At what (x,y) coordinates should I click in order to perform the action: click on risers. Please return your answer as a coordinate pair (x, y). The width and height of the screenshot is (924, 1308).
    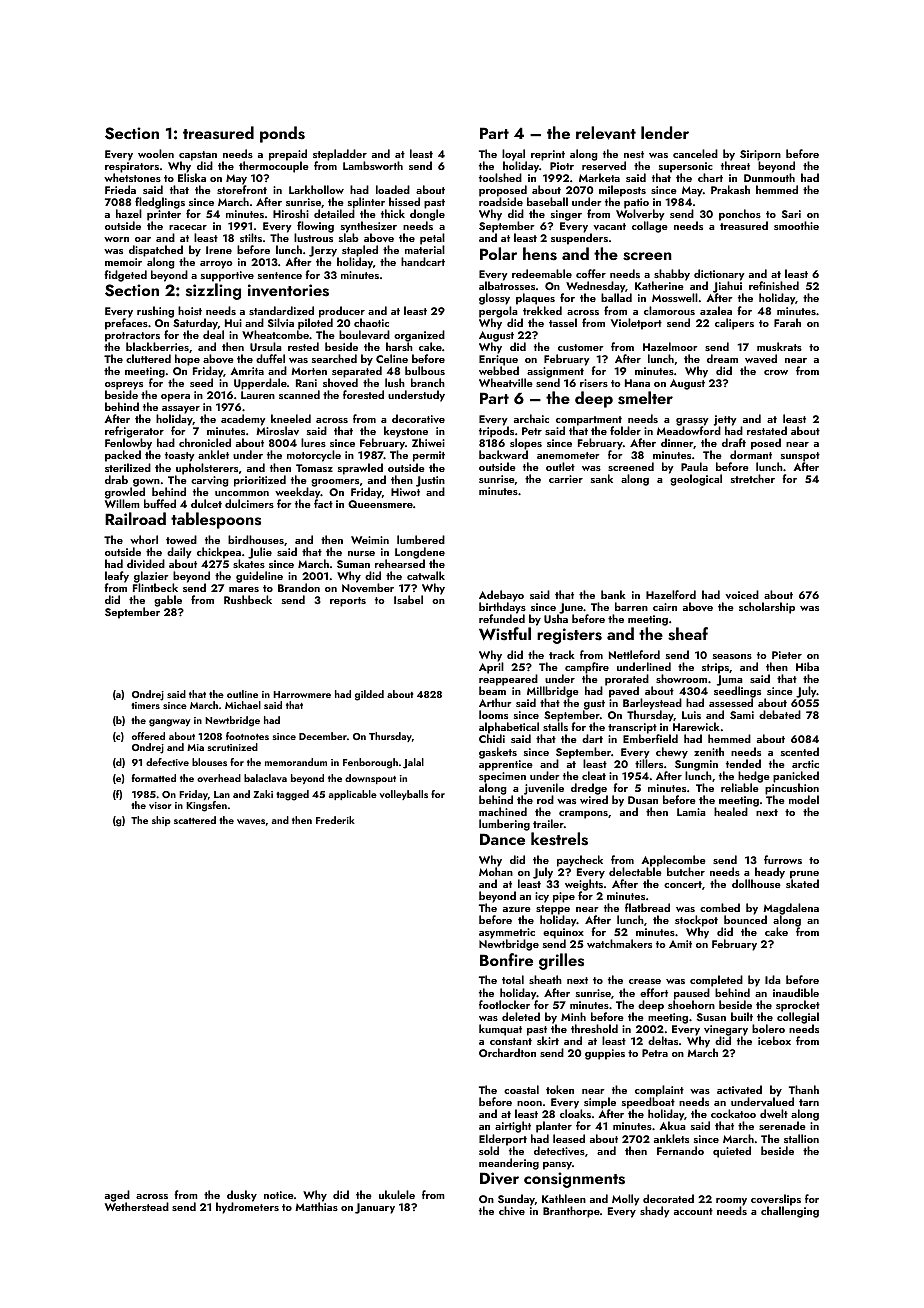
    Looking at the image, I should click on (594, 383).
